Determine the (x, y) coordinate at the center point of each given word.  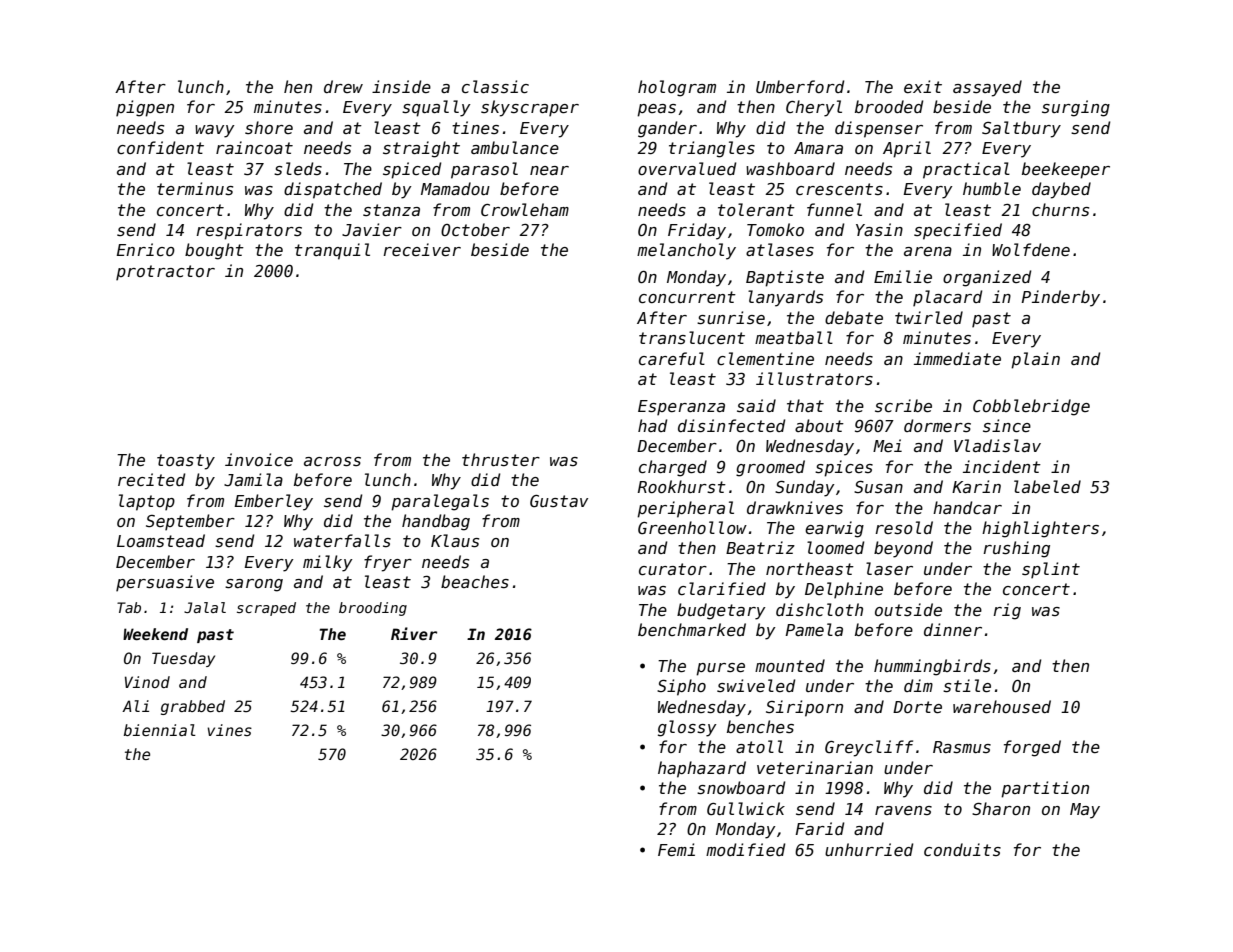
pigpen (145, 108)
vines (229, 730)
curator (673, 569)
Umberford (800, 87)
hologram (677, 88)
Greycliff (869, 748)
